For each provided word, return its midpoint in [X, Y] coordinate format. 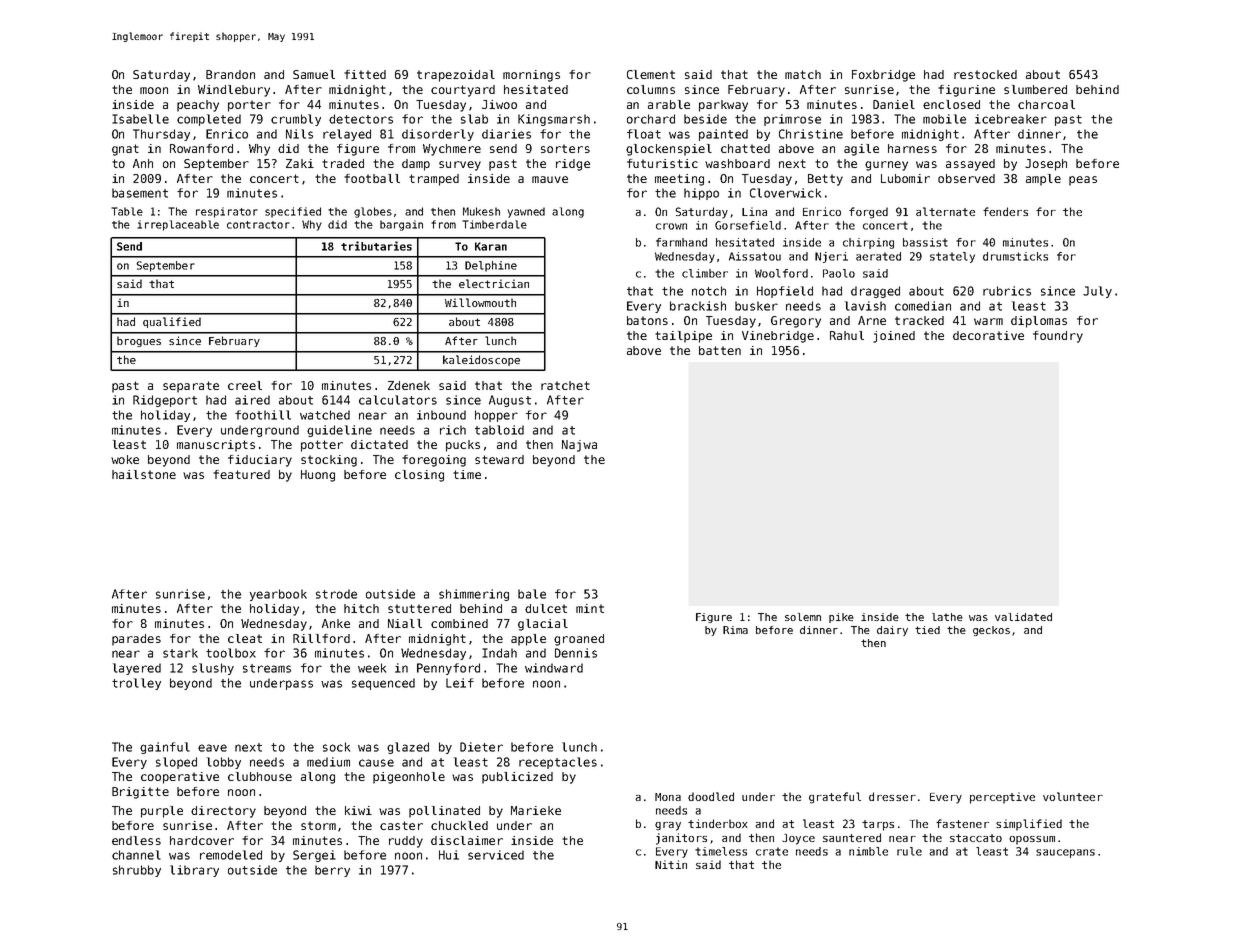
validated [1023, 617]
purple [162, 812]
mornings [531, 76]
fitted [365, 74]
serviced [496, 855]
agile [861, 150]
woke [125, 459]
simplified [1029, 825]
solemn [803, 617]
